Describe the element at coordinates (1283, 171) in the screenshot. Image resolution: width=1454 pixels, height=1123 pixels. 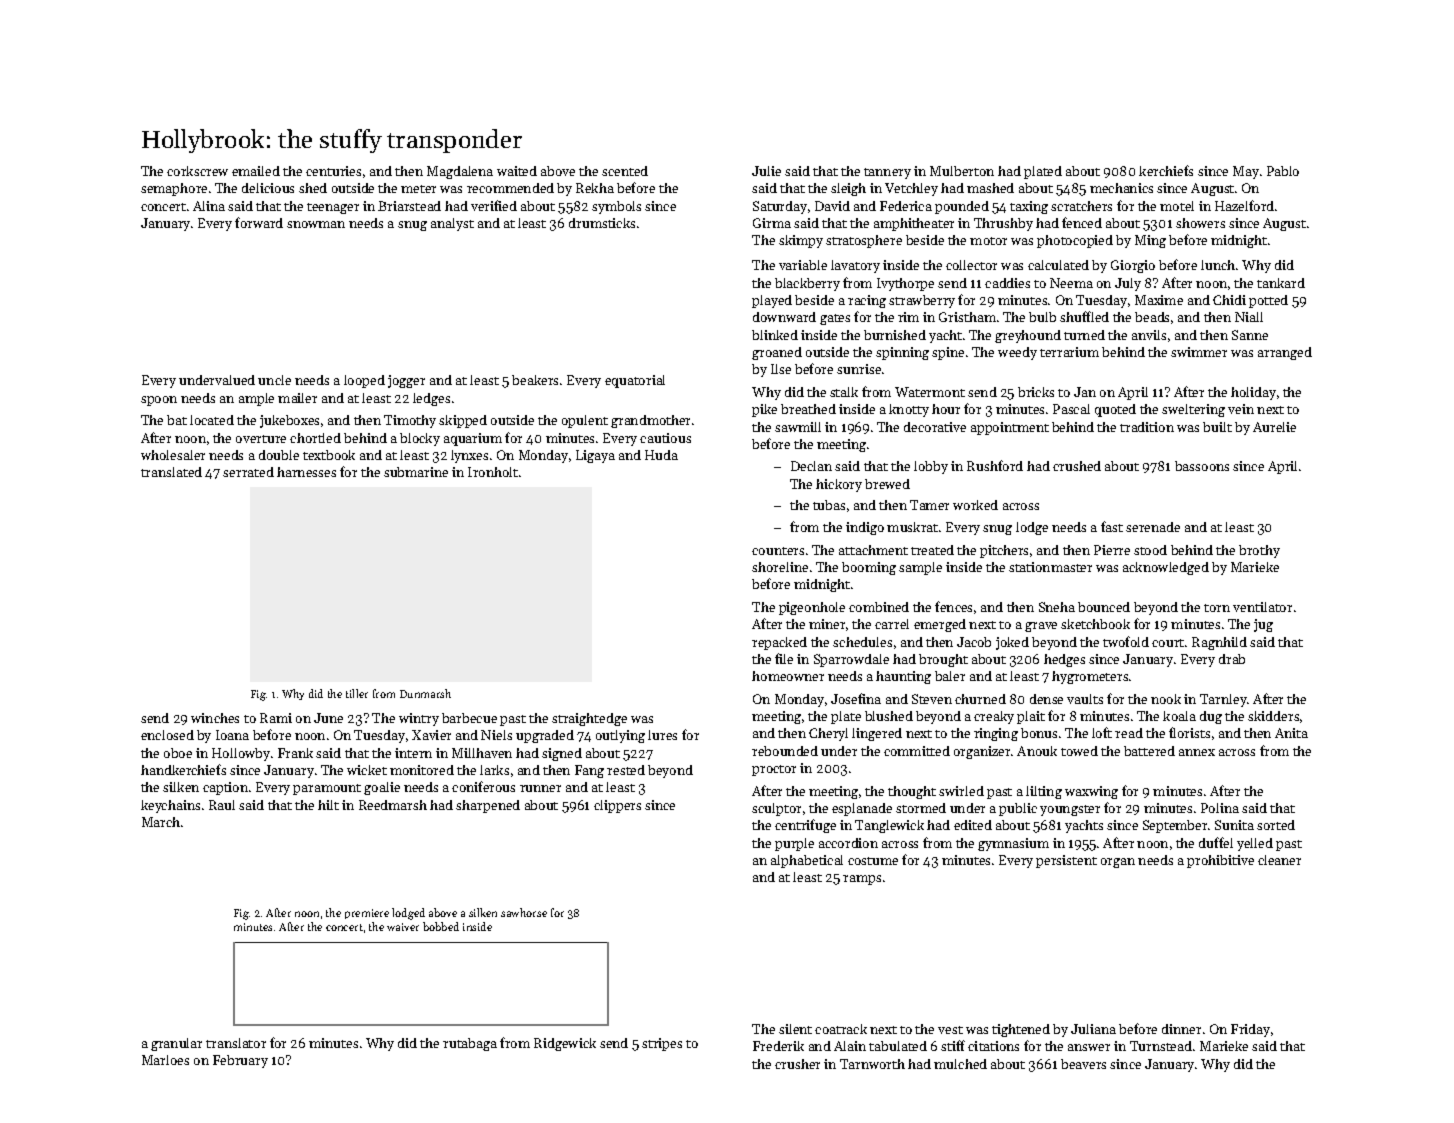
I see `Pablo` at that location.
